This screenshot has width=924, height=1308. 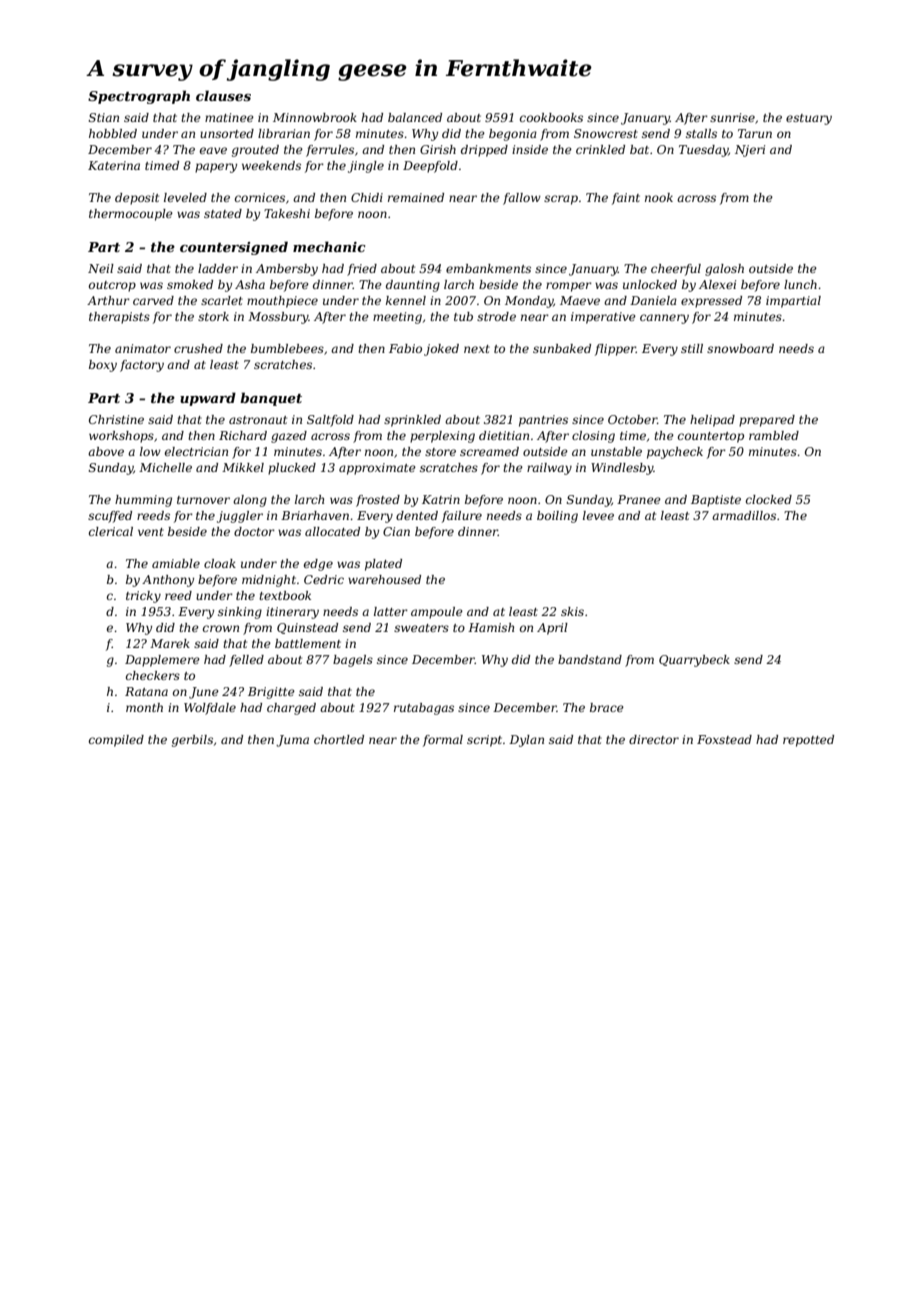 I want to click on gerbils, so click(x=192, y=741).
